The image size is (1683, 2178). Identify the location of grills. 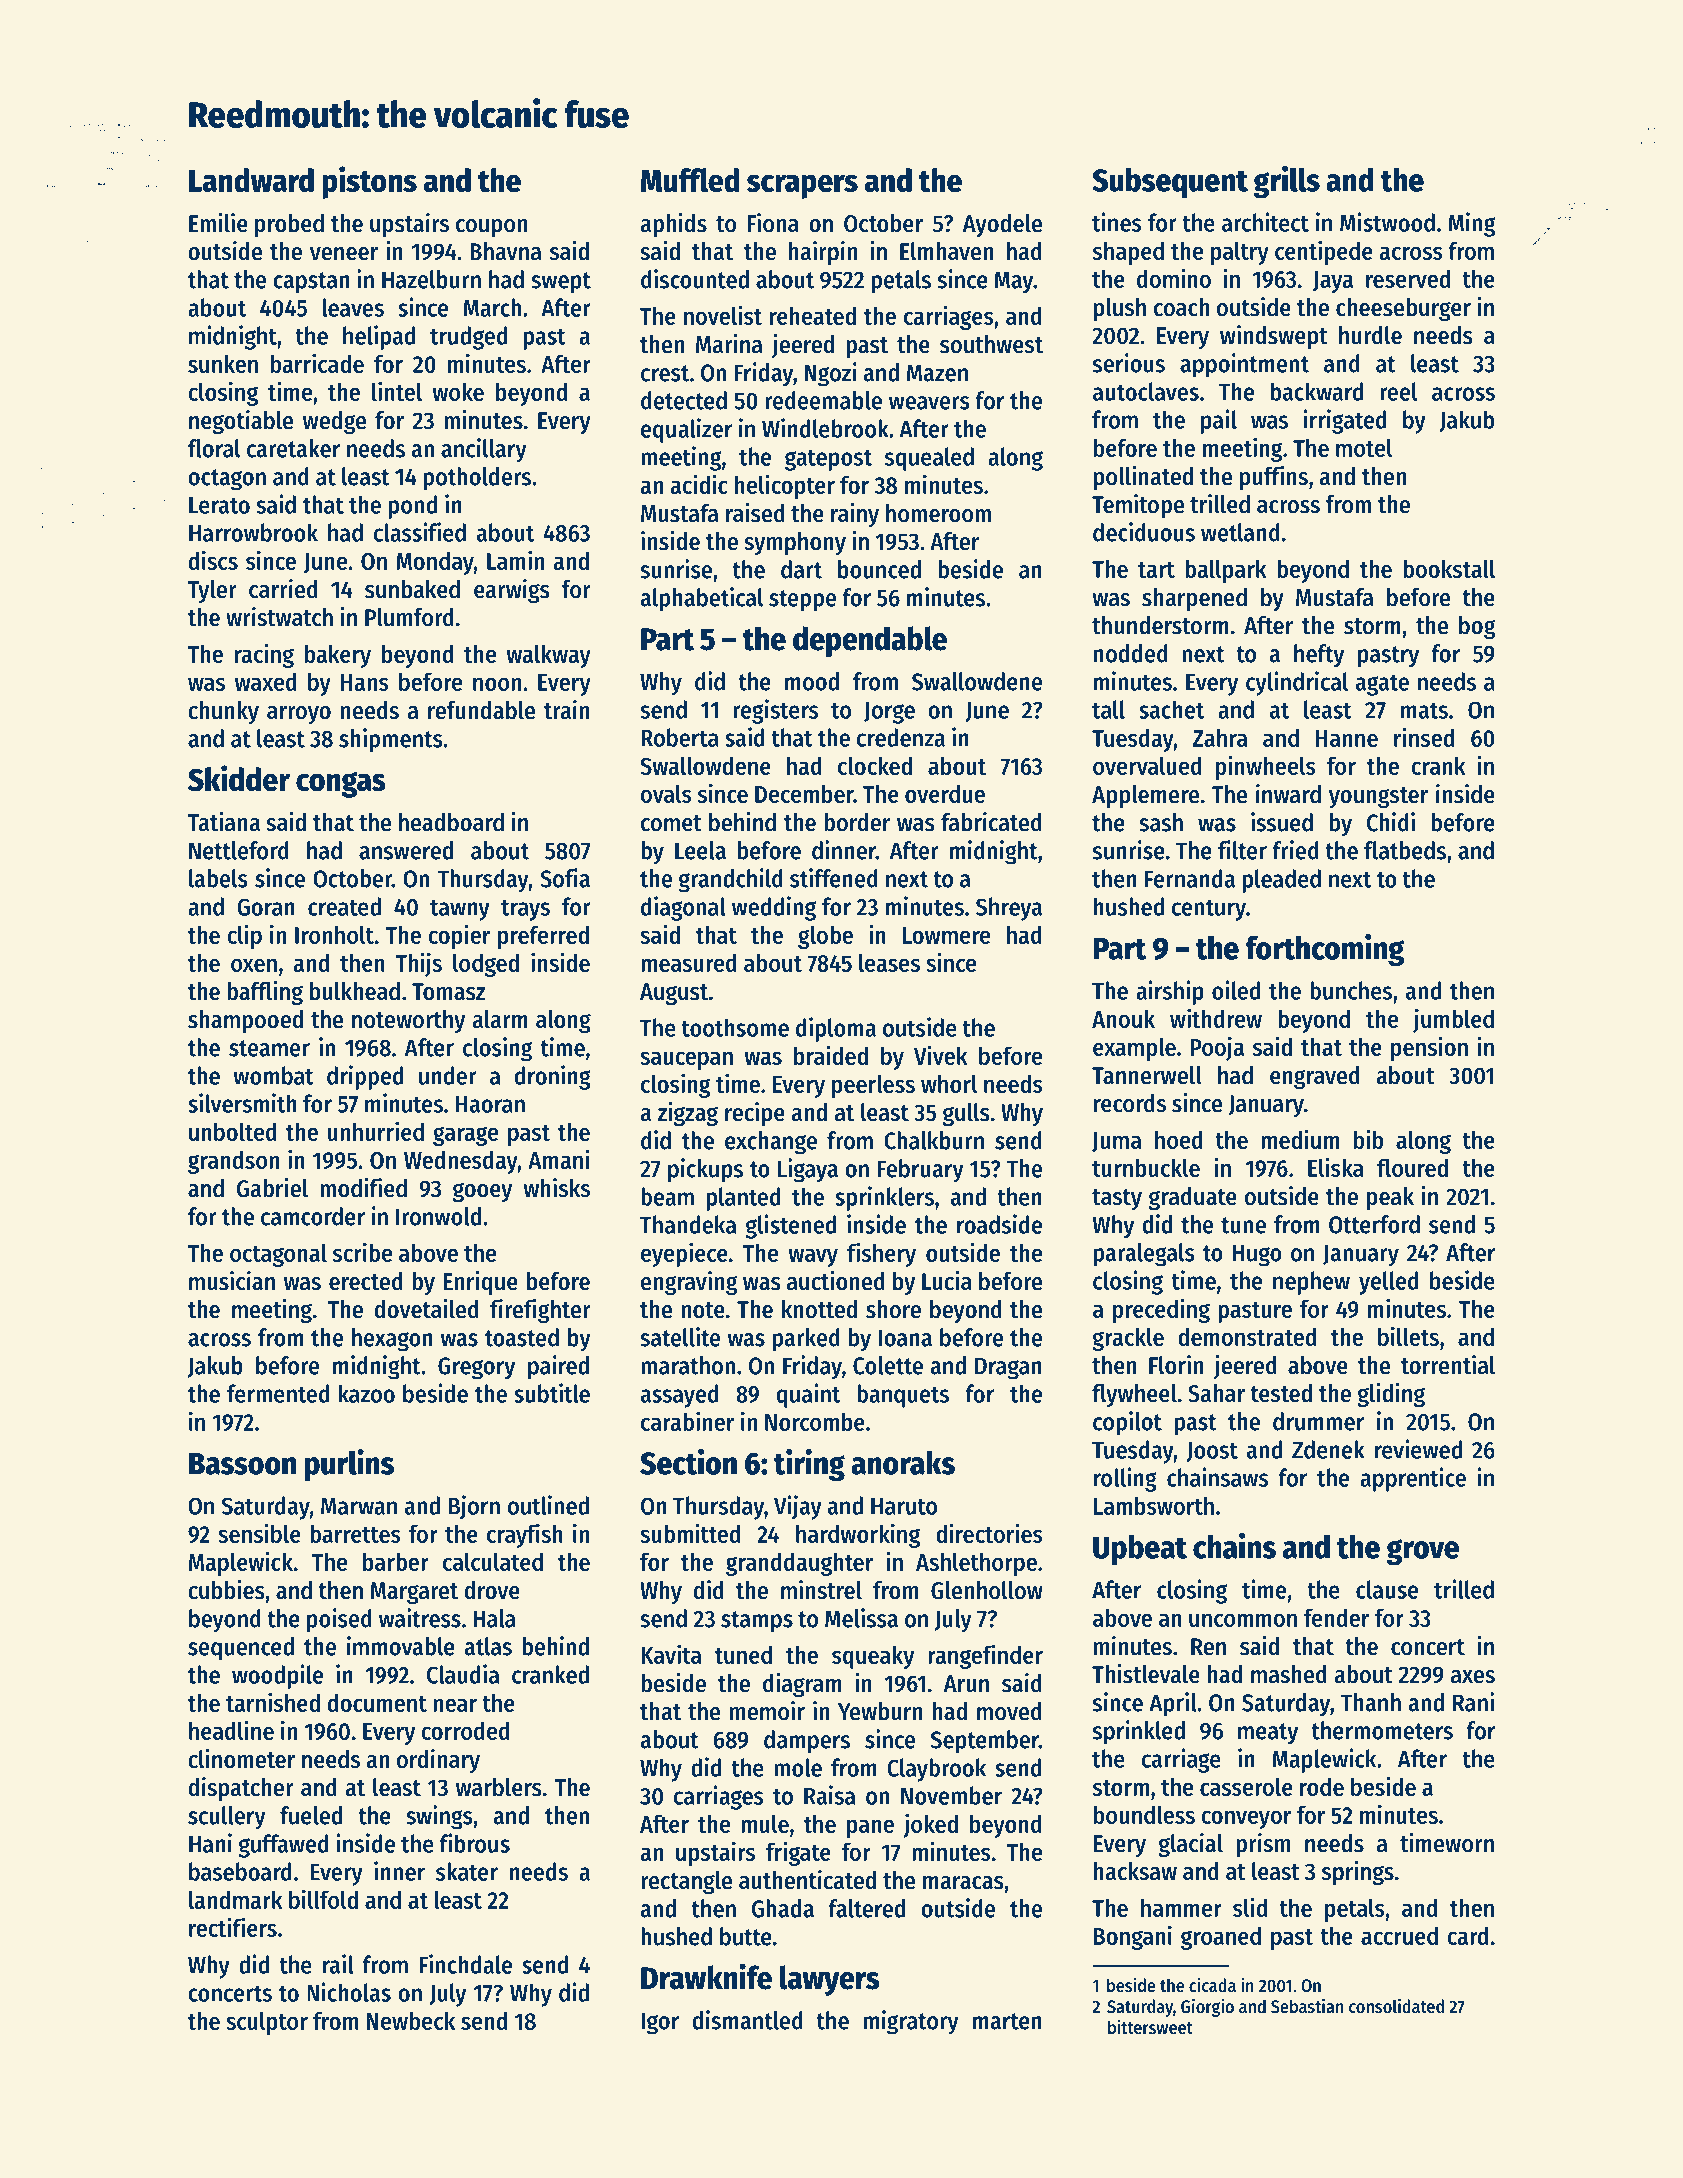
(1286, 182).
